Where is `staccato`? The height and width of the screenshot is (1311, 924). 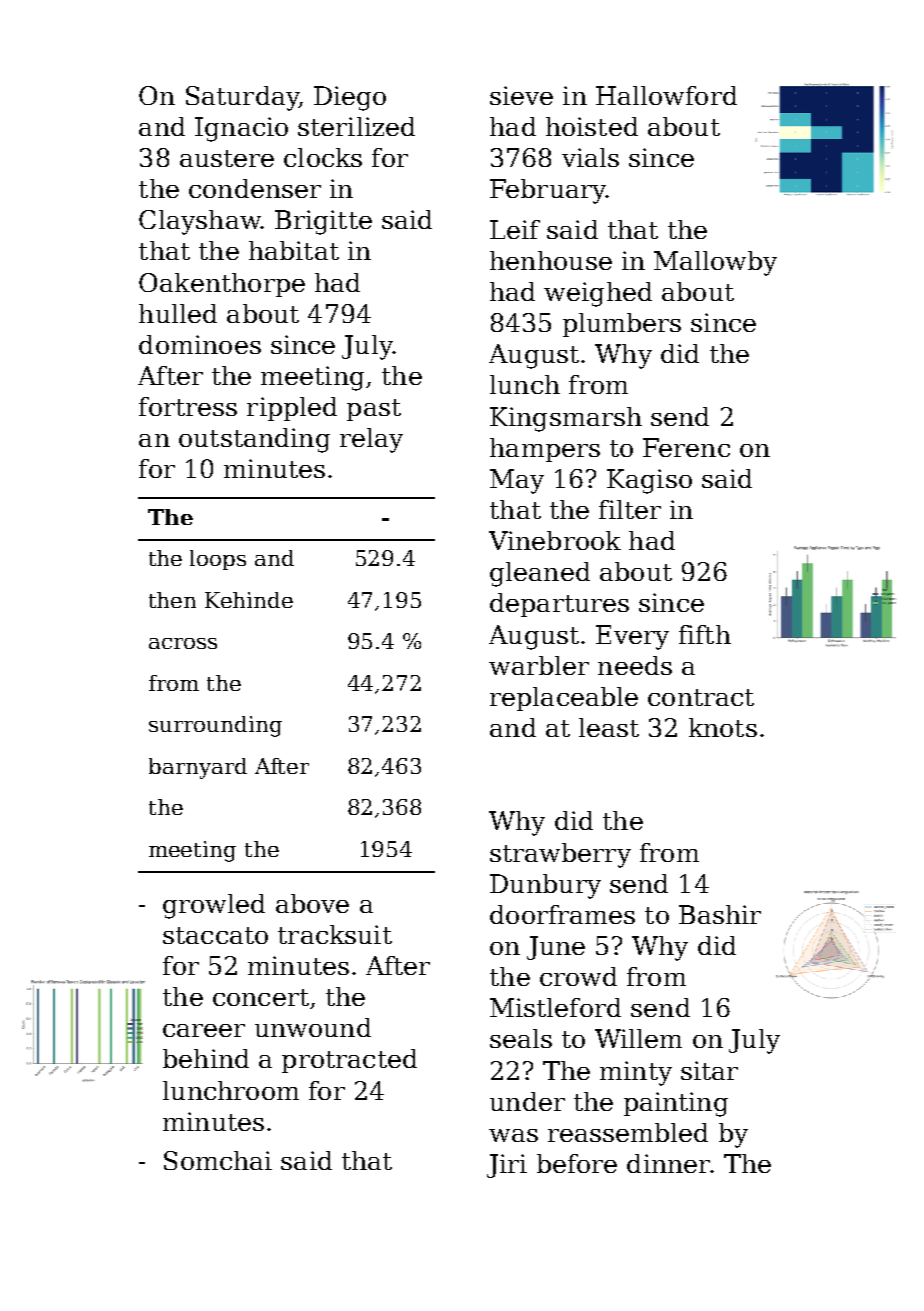 staccato is located at coordinates (215, 935).
